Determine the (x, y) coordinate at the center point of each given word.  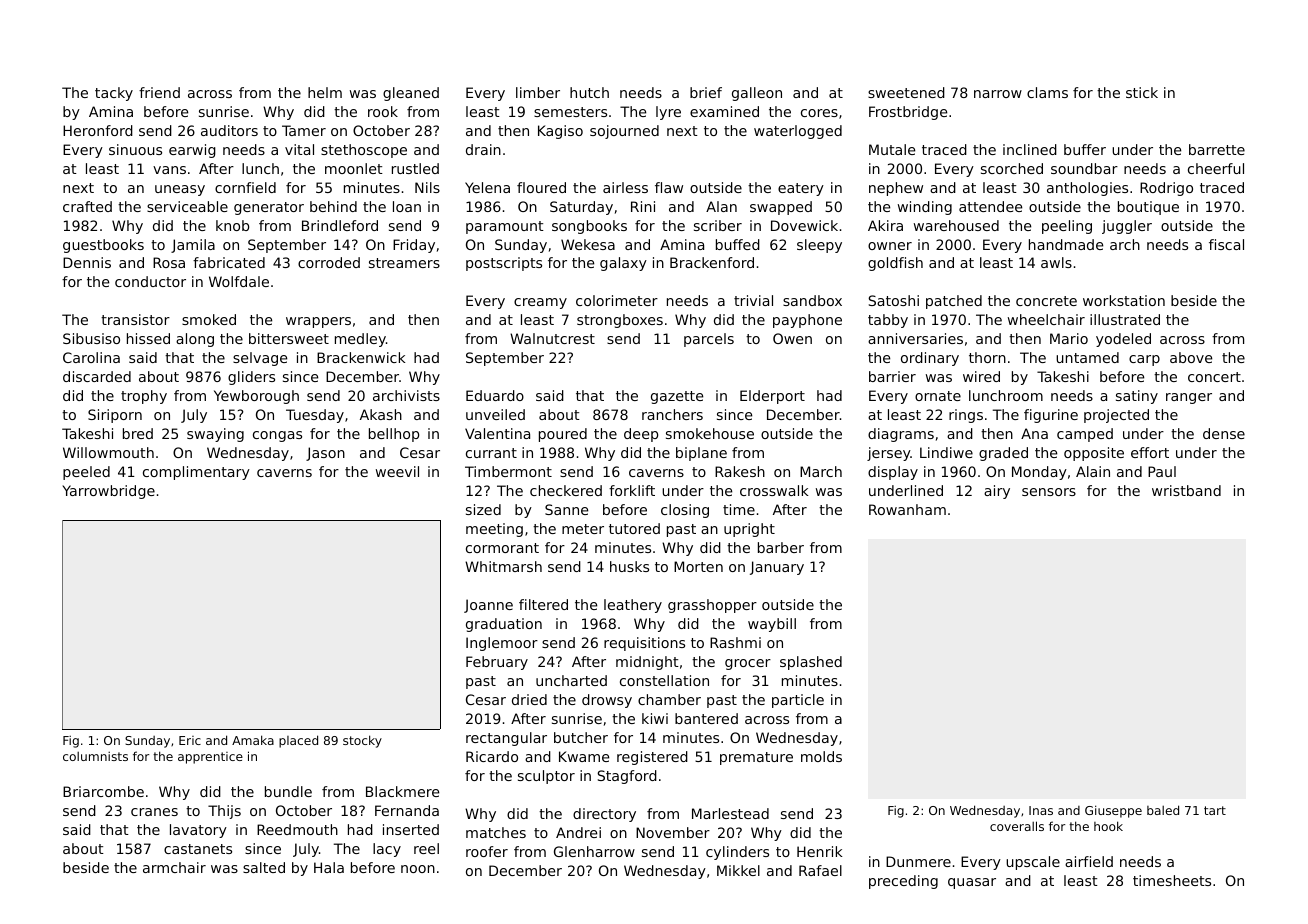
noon (418, 869)
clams (1047, 92)
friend (159, 92)
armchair (174, 867)
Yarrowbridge (108, 492)
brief (706, 92)
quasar (972, 883)
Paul (1162, 471)
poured (563, 435)
